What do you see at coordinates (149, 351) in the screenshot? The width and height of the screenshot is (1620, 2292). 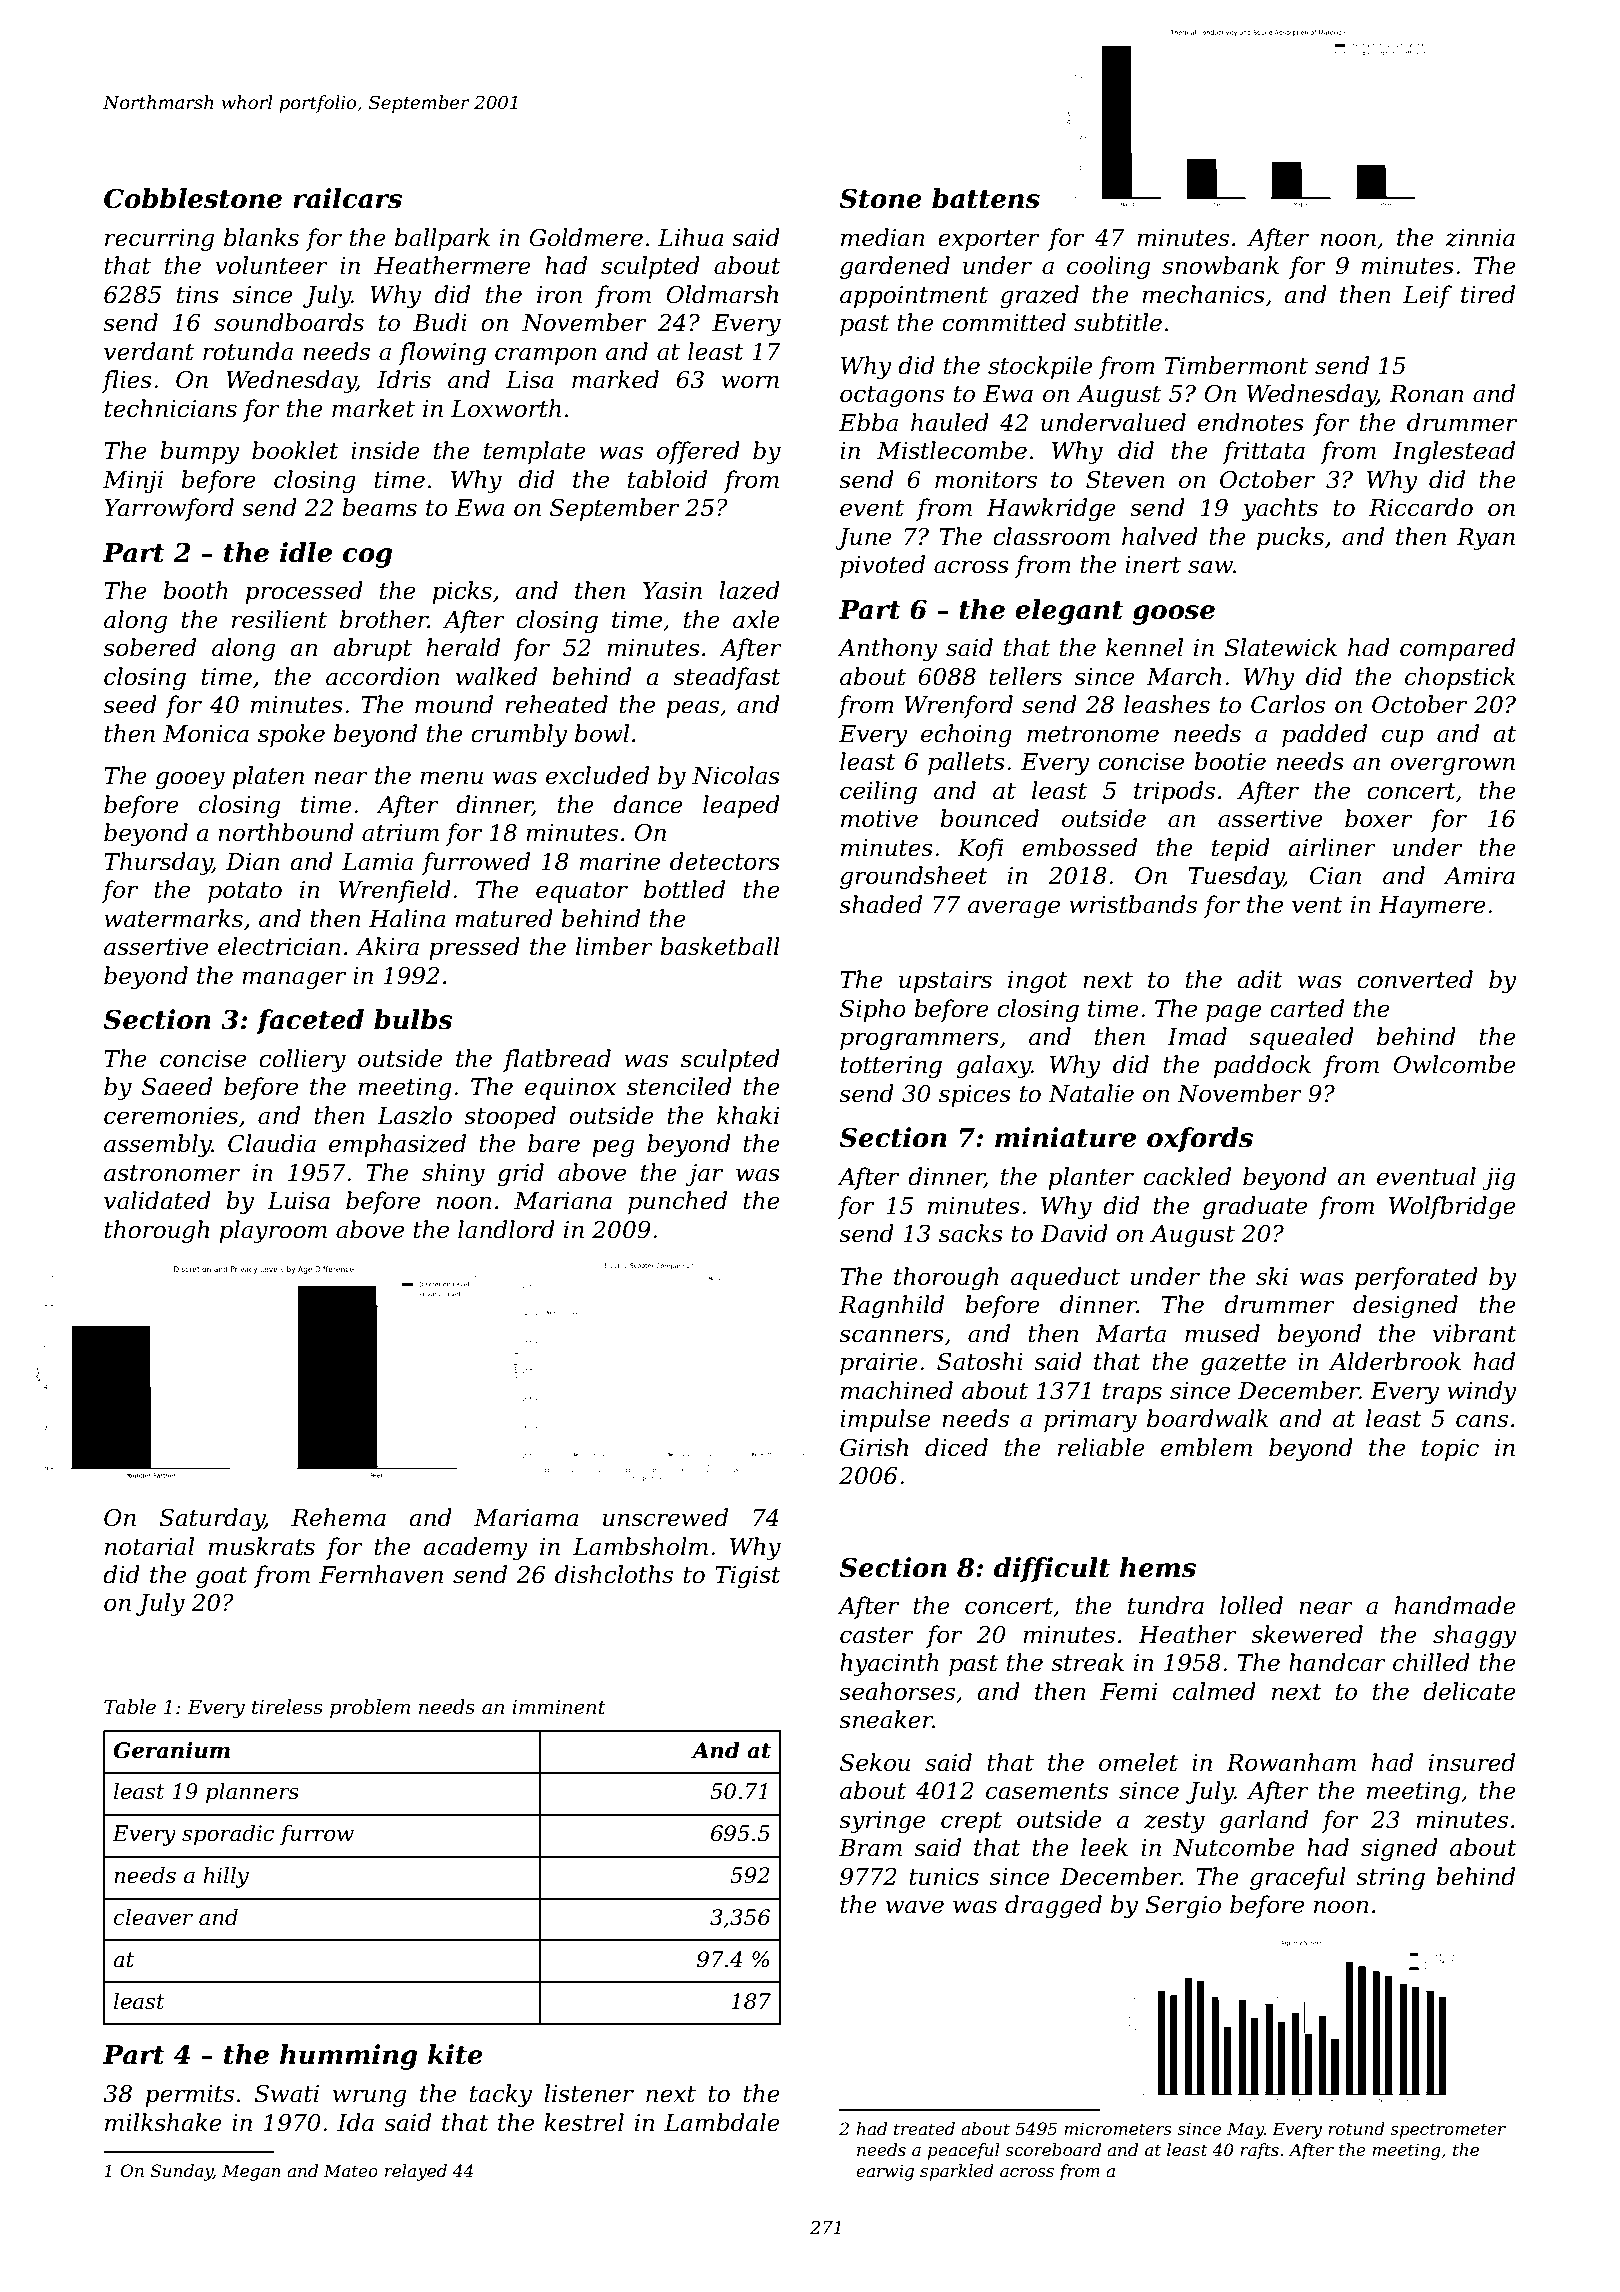 I see `verdant` at bounding box center [149, 351].
